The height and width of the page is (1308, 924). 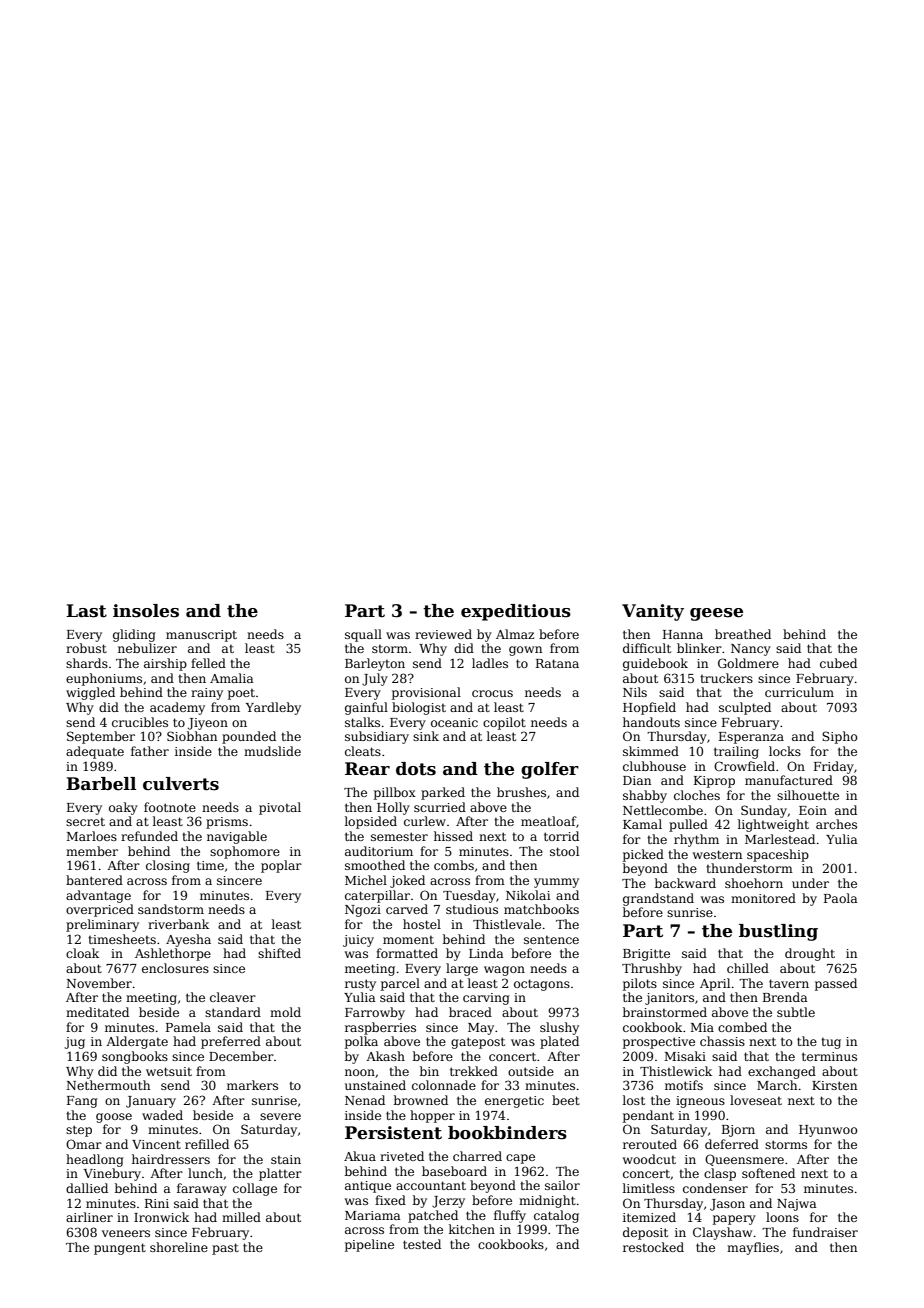 I want to click on Persistent, so click(x=393, y=1133).
